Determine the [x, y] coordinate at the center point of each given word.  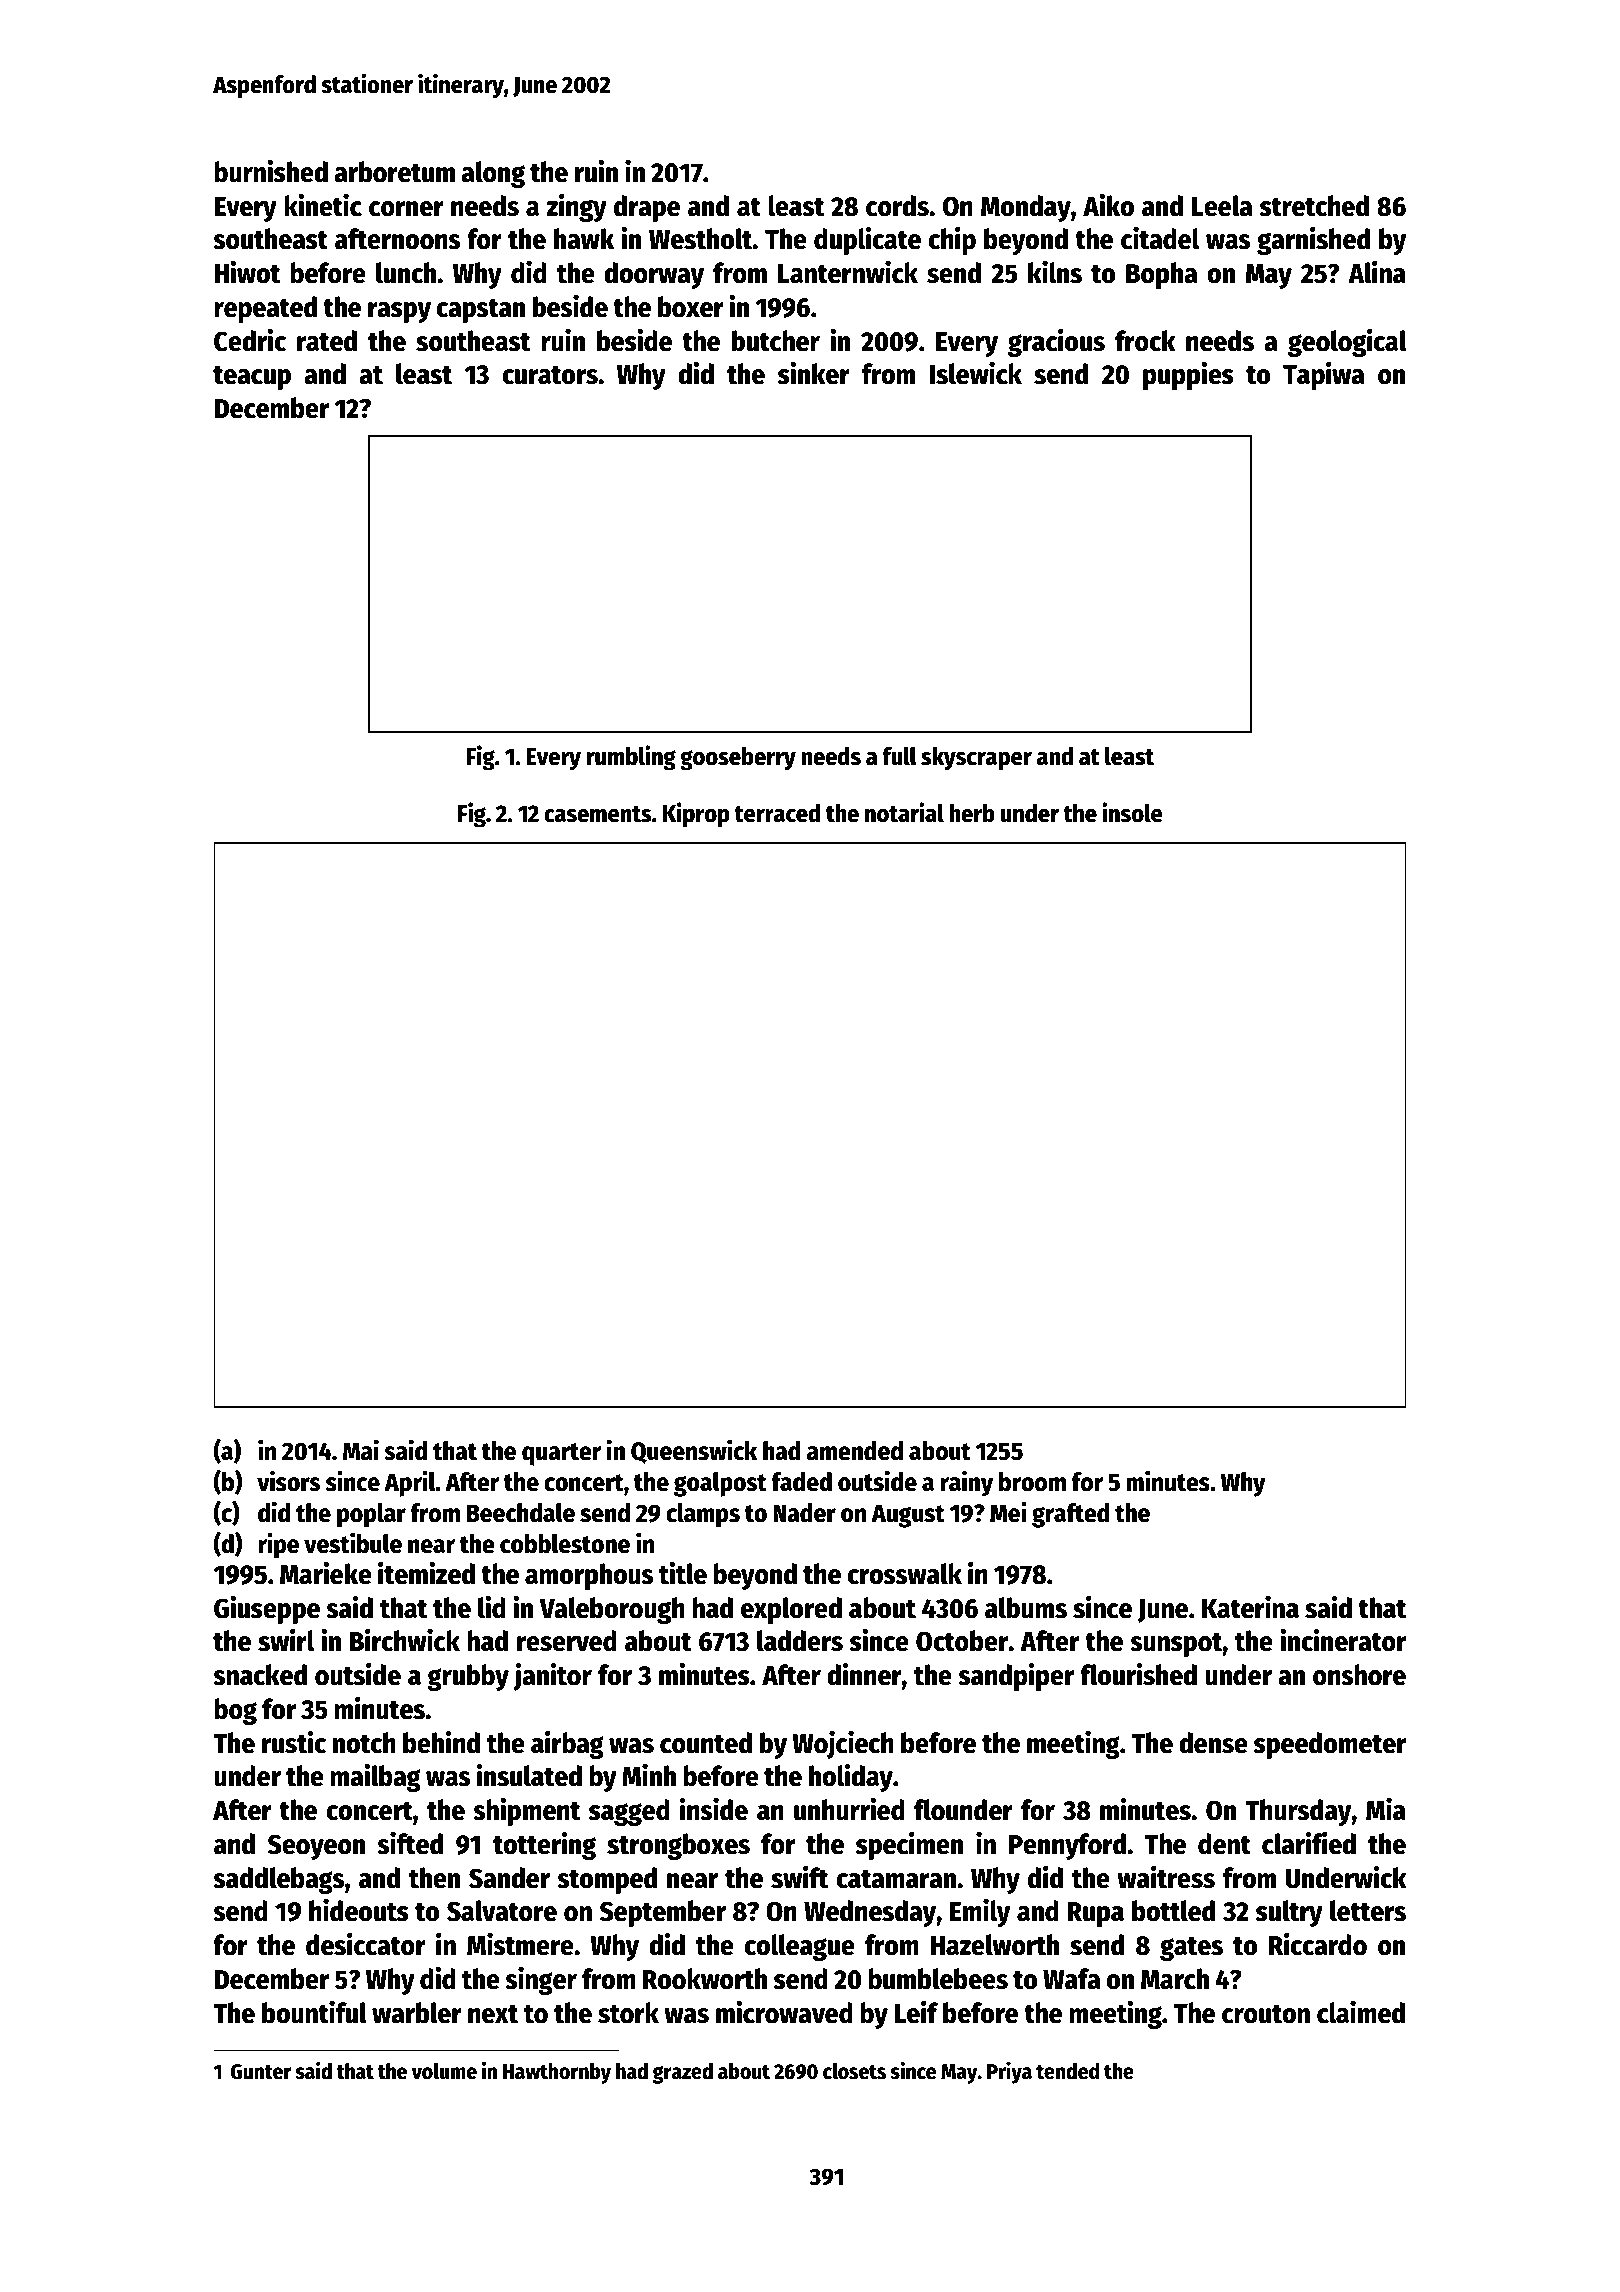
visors [288, 1481]
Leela [1222, 206]
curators [550, 375]
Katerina [1250, 1607]
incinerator [1343, 1640]
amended [855, 1451]
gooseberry [738, 759]
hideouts [359, 1910]
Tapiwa [1323, 376]
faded [801, 1482]
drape [647, 208]
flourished [1138, 1674]
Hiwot [247, 272]
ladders [800, 1641]
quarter [561, 1454]
